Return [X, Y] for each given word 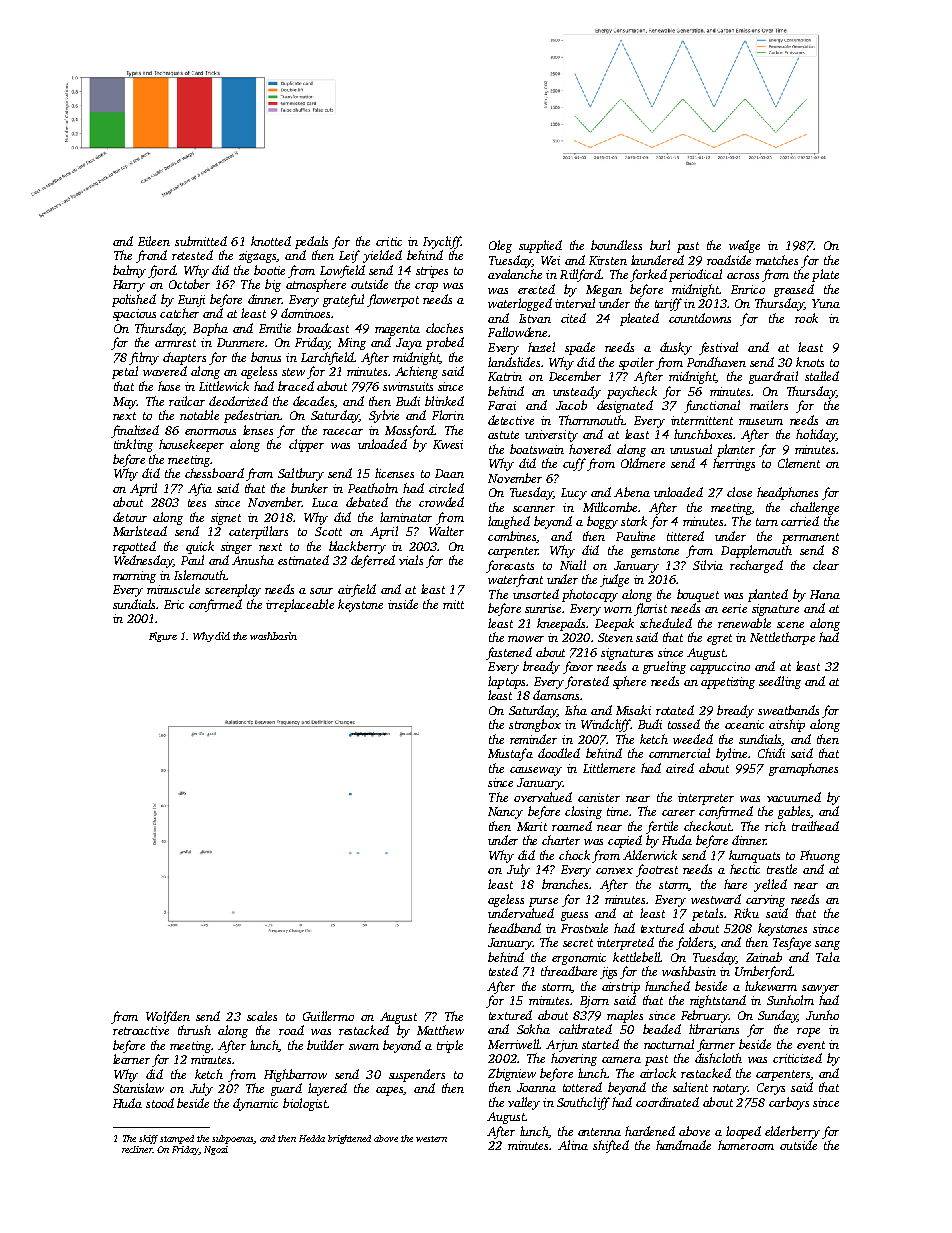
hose [169, 386]
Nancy [505, 813]
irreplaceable [300, 605]
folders [694, 943]
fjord [161, 271]
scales [262, 1016]
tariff [668, 304]
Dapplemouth [756, 551]
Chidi [771, 753]
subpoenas [233, 1139]
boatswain [537, 449]
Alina [573, 1145]
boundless [616, 245]
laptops [506, 682]
